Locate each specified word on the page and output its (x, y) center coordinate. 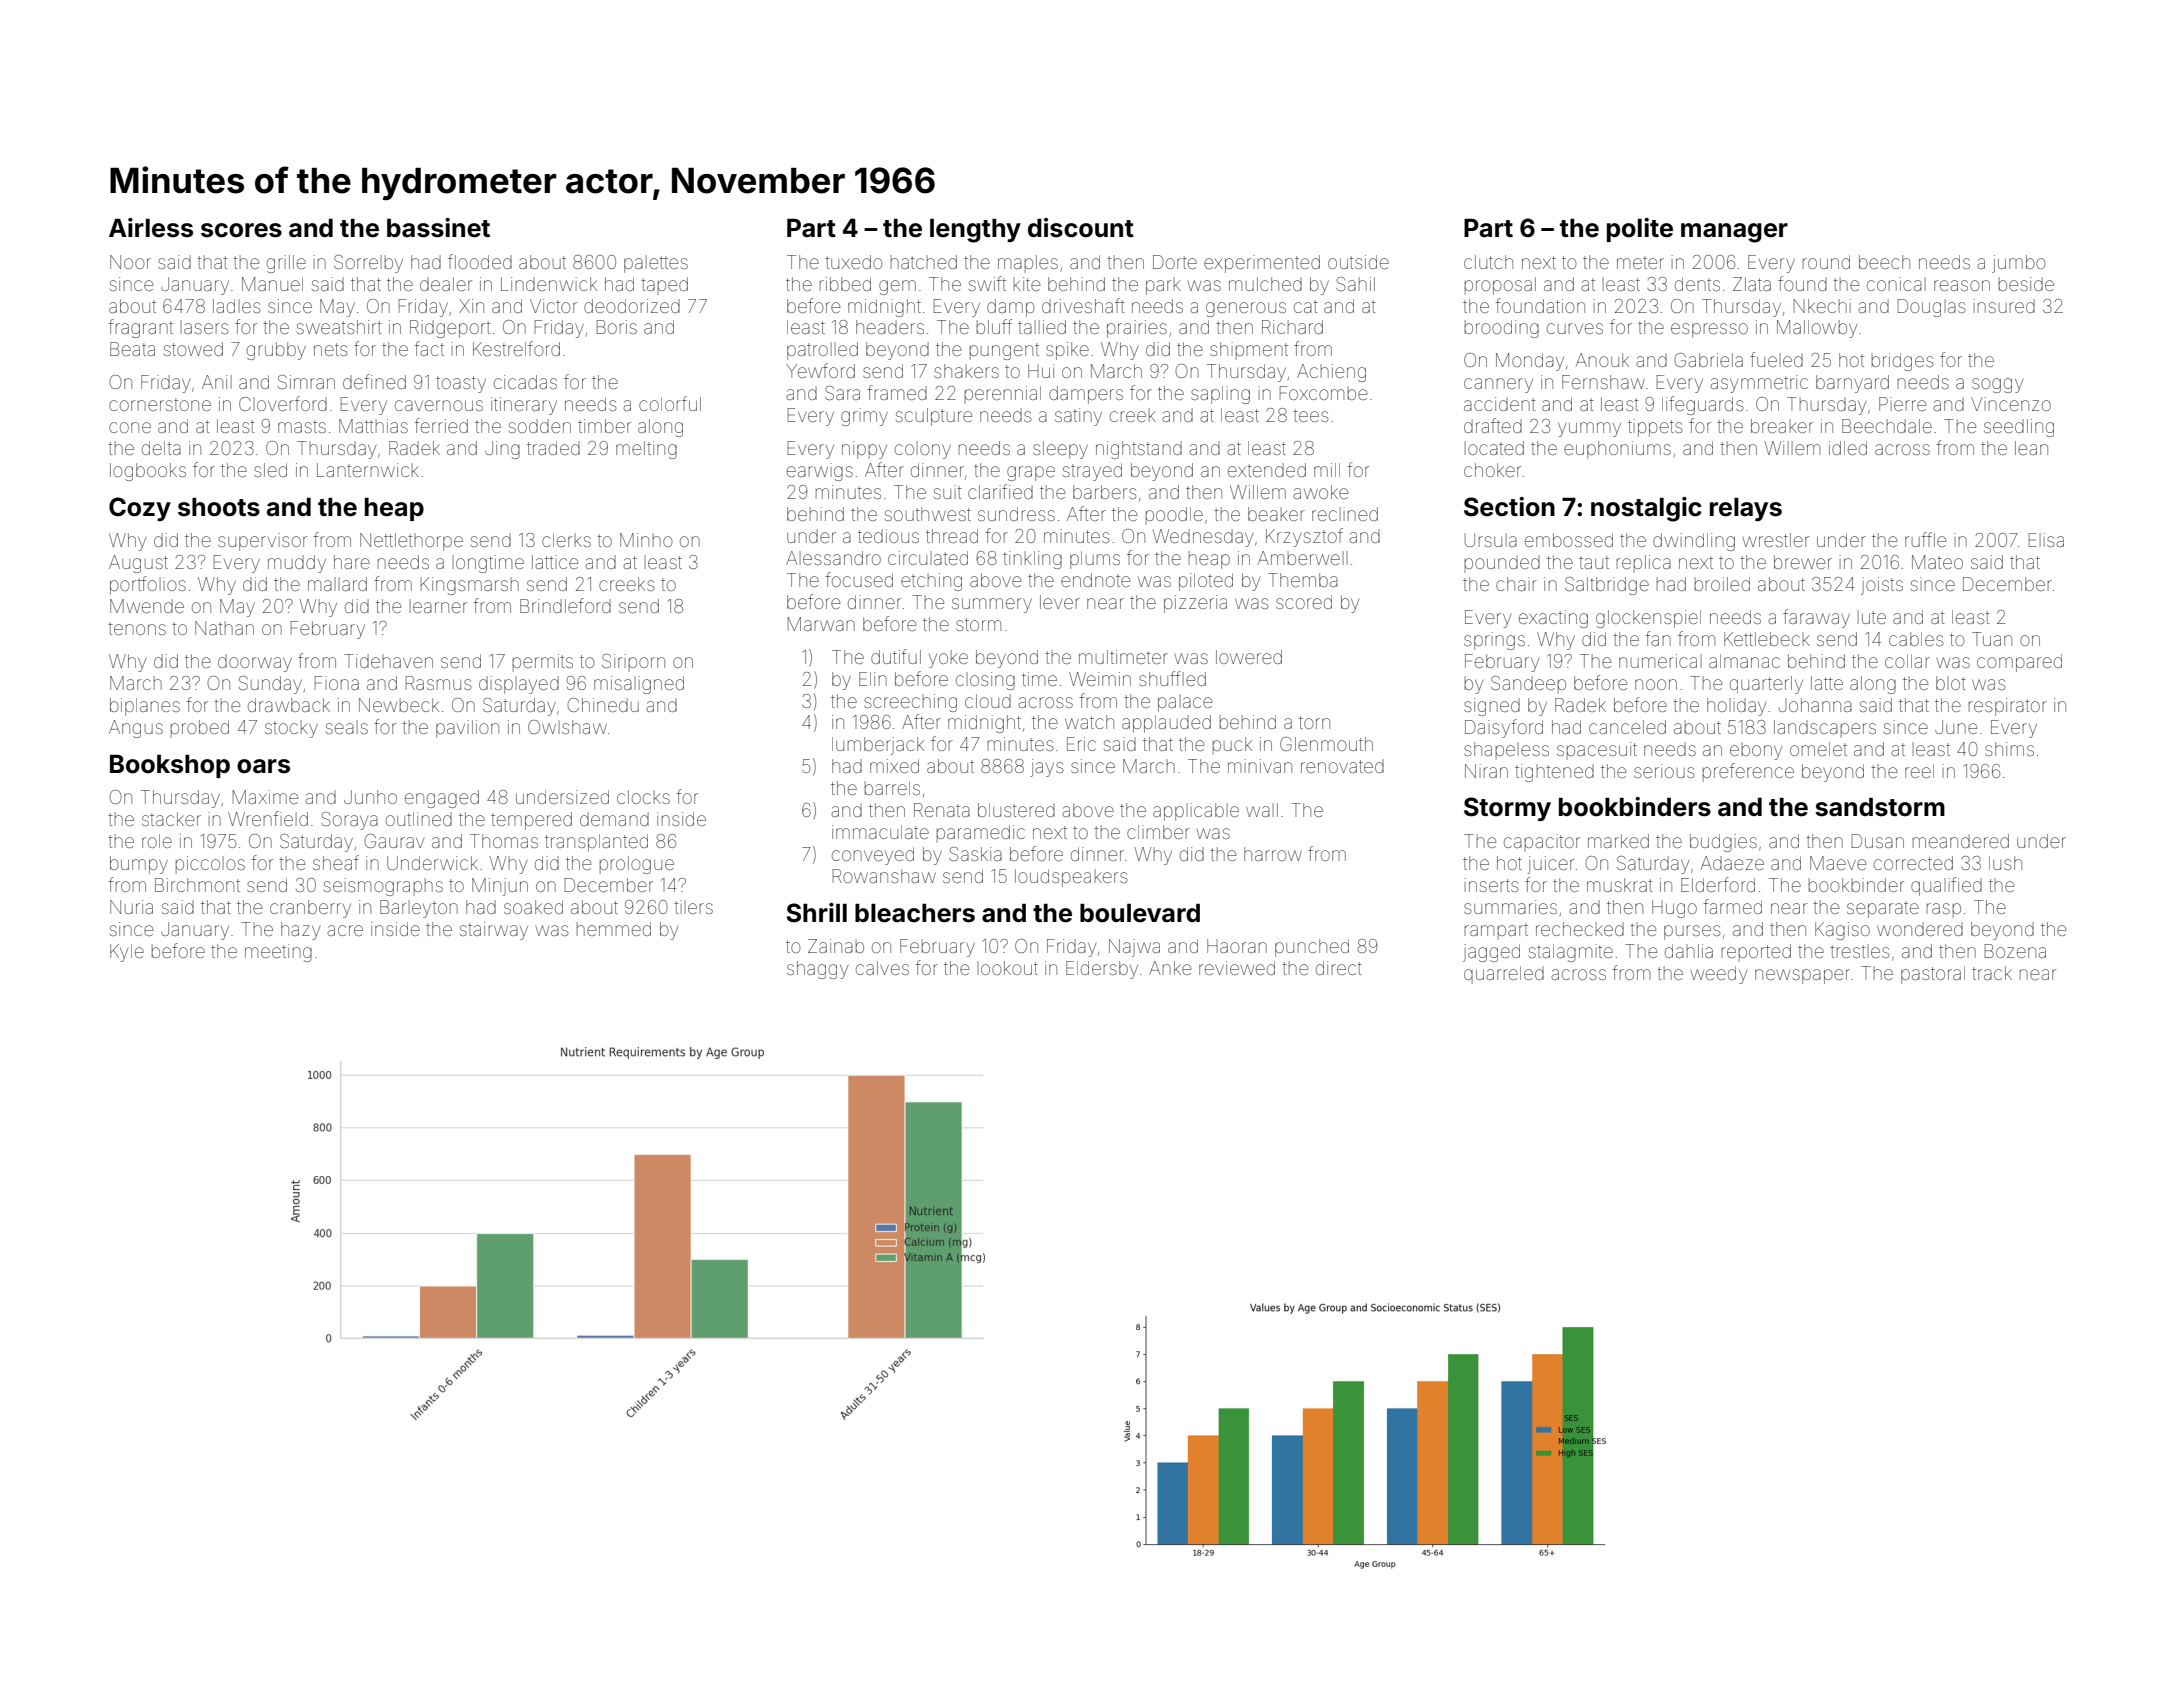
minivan (1260, 766)
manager (1734, 233)
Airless (151, 228)
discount (1081, 228)
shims (2009, 749)
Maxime (265, 797)
